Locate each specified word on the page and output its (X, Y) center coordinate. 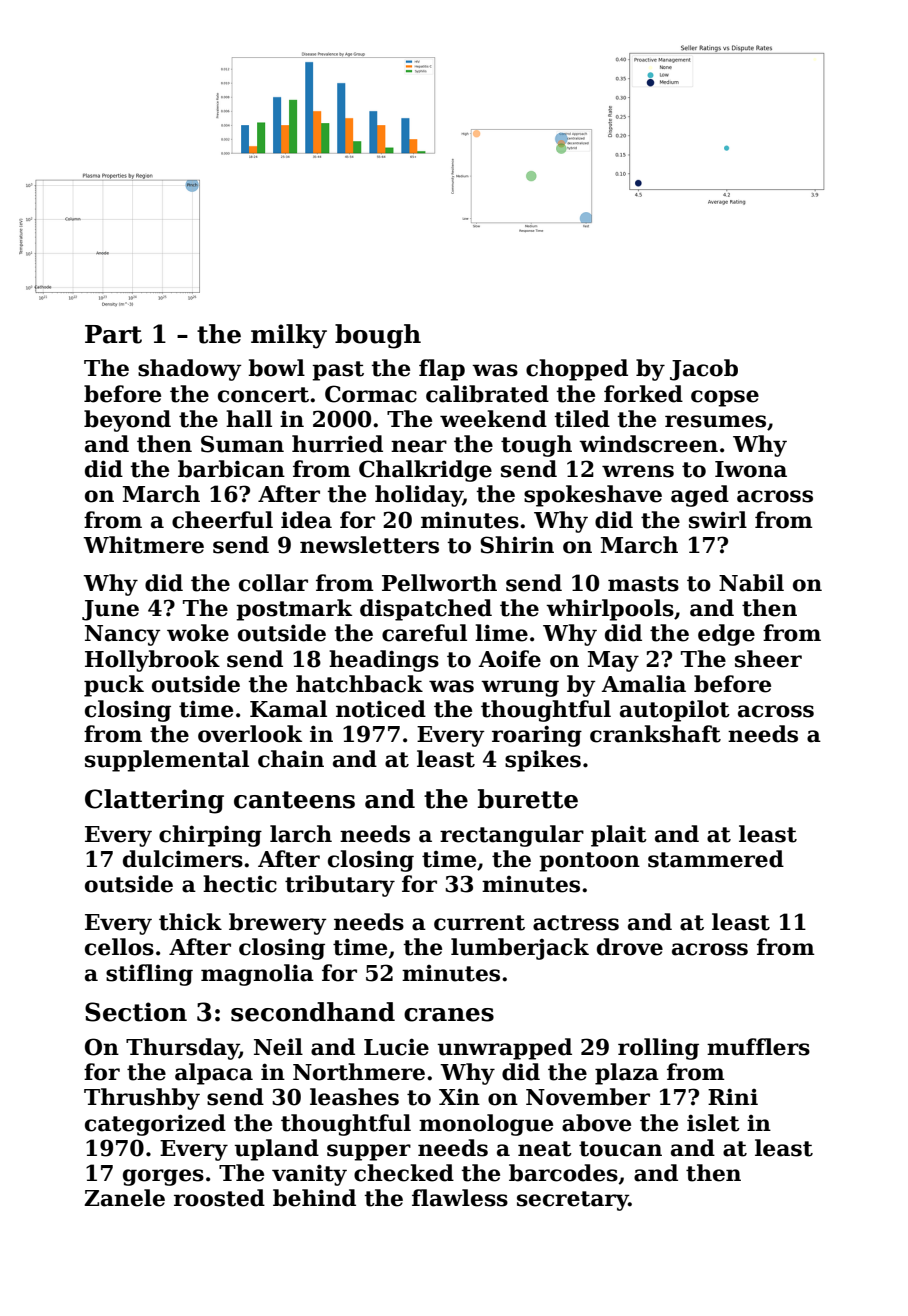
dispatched (426, 610)
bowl (276, 368)
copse (725, 398)
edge (726, 635)
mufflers (758, 1047)
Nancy (123, 635)
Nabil (751, 583)
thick (190, 922)
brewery (278, 924)
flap (442, 370)
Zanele (124, 1198)
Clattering (154, 801)
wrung (520, 688)
